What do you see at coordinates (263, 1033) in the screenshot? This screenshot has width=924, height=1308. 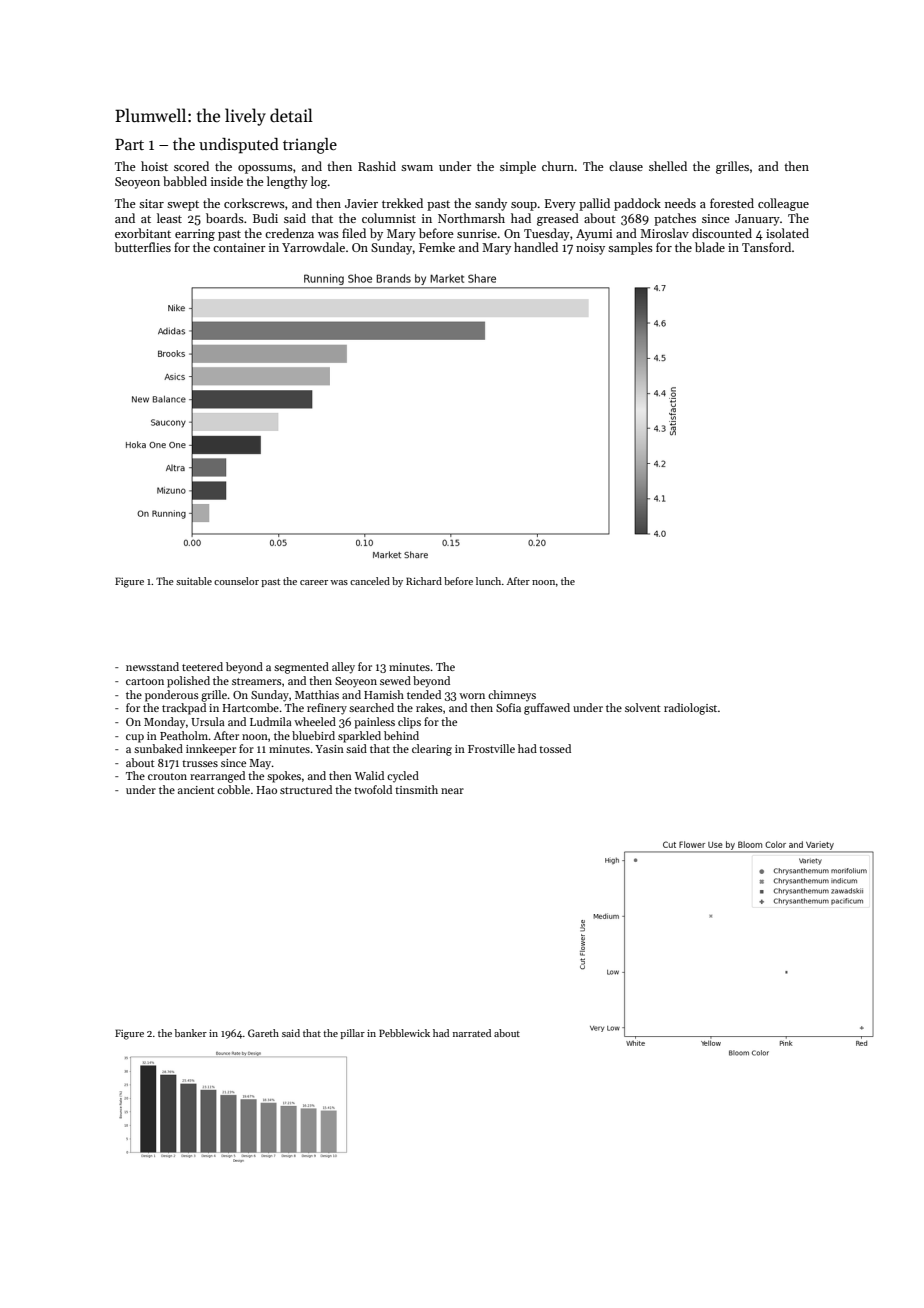 I see `Gareth` at bounding box center [263, 1033].
